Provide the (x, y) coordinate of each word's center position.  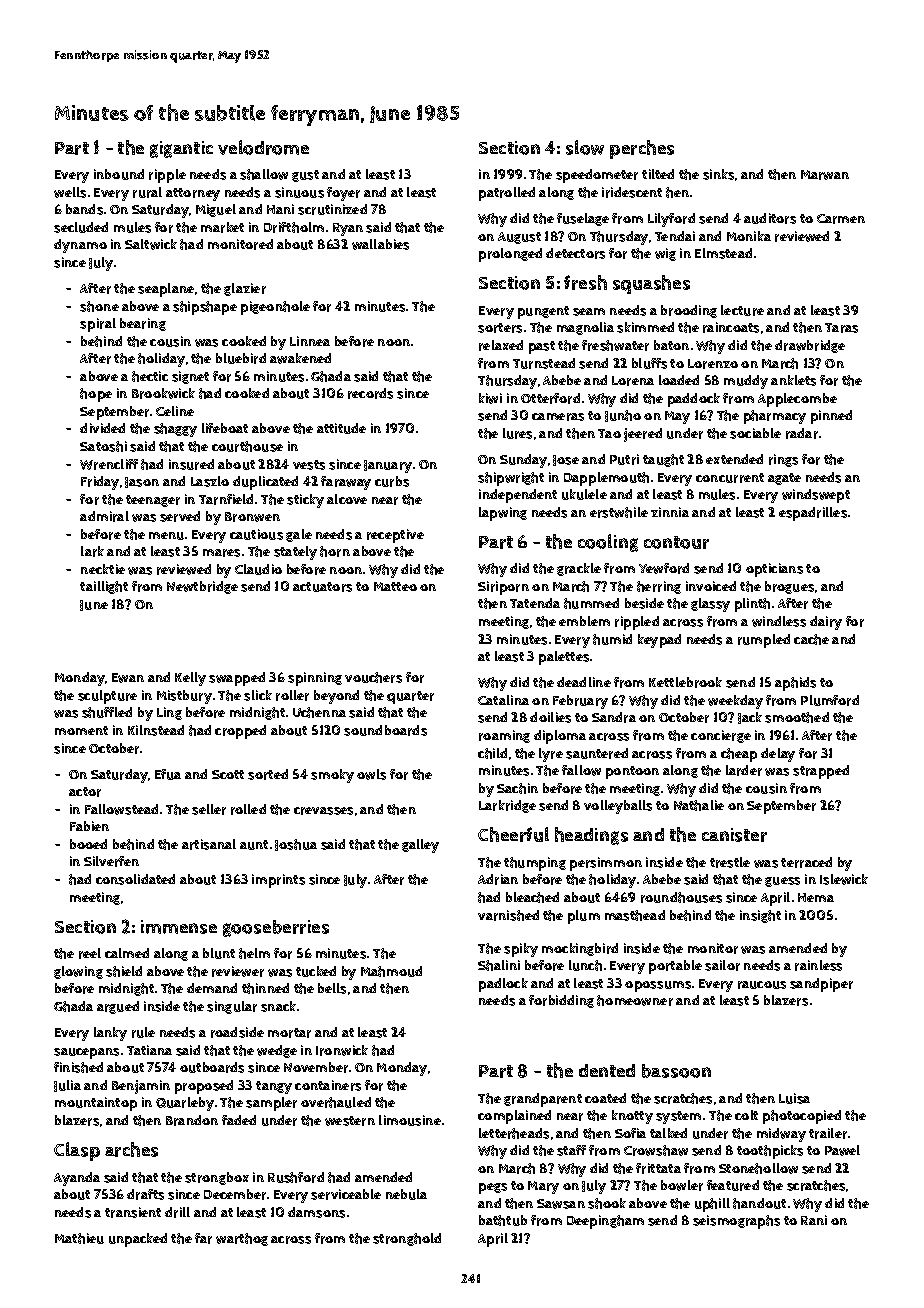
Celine (175, 411)
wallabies (380, 244)
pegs (493, 1188)
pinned (831, 417)
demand (212, 988)
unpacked (138, 1240)
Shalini (499, 965)
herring (659, 587)
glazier (245, 289)
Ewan (128, 678)
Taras (841, 328)
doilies (550, 717)
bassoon (676, 1071)
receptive (395, 536)
